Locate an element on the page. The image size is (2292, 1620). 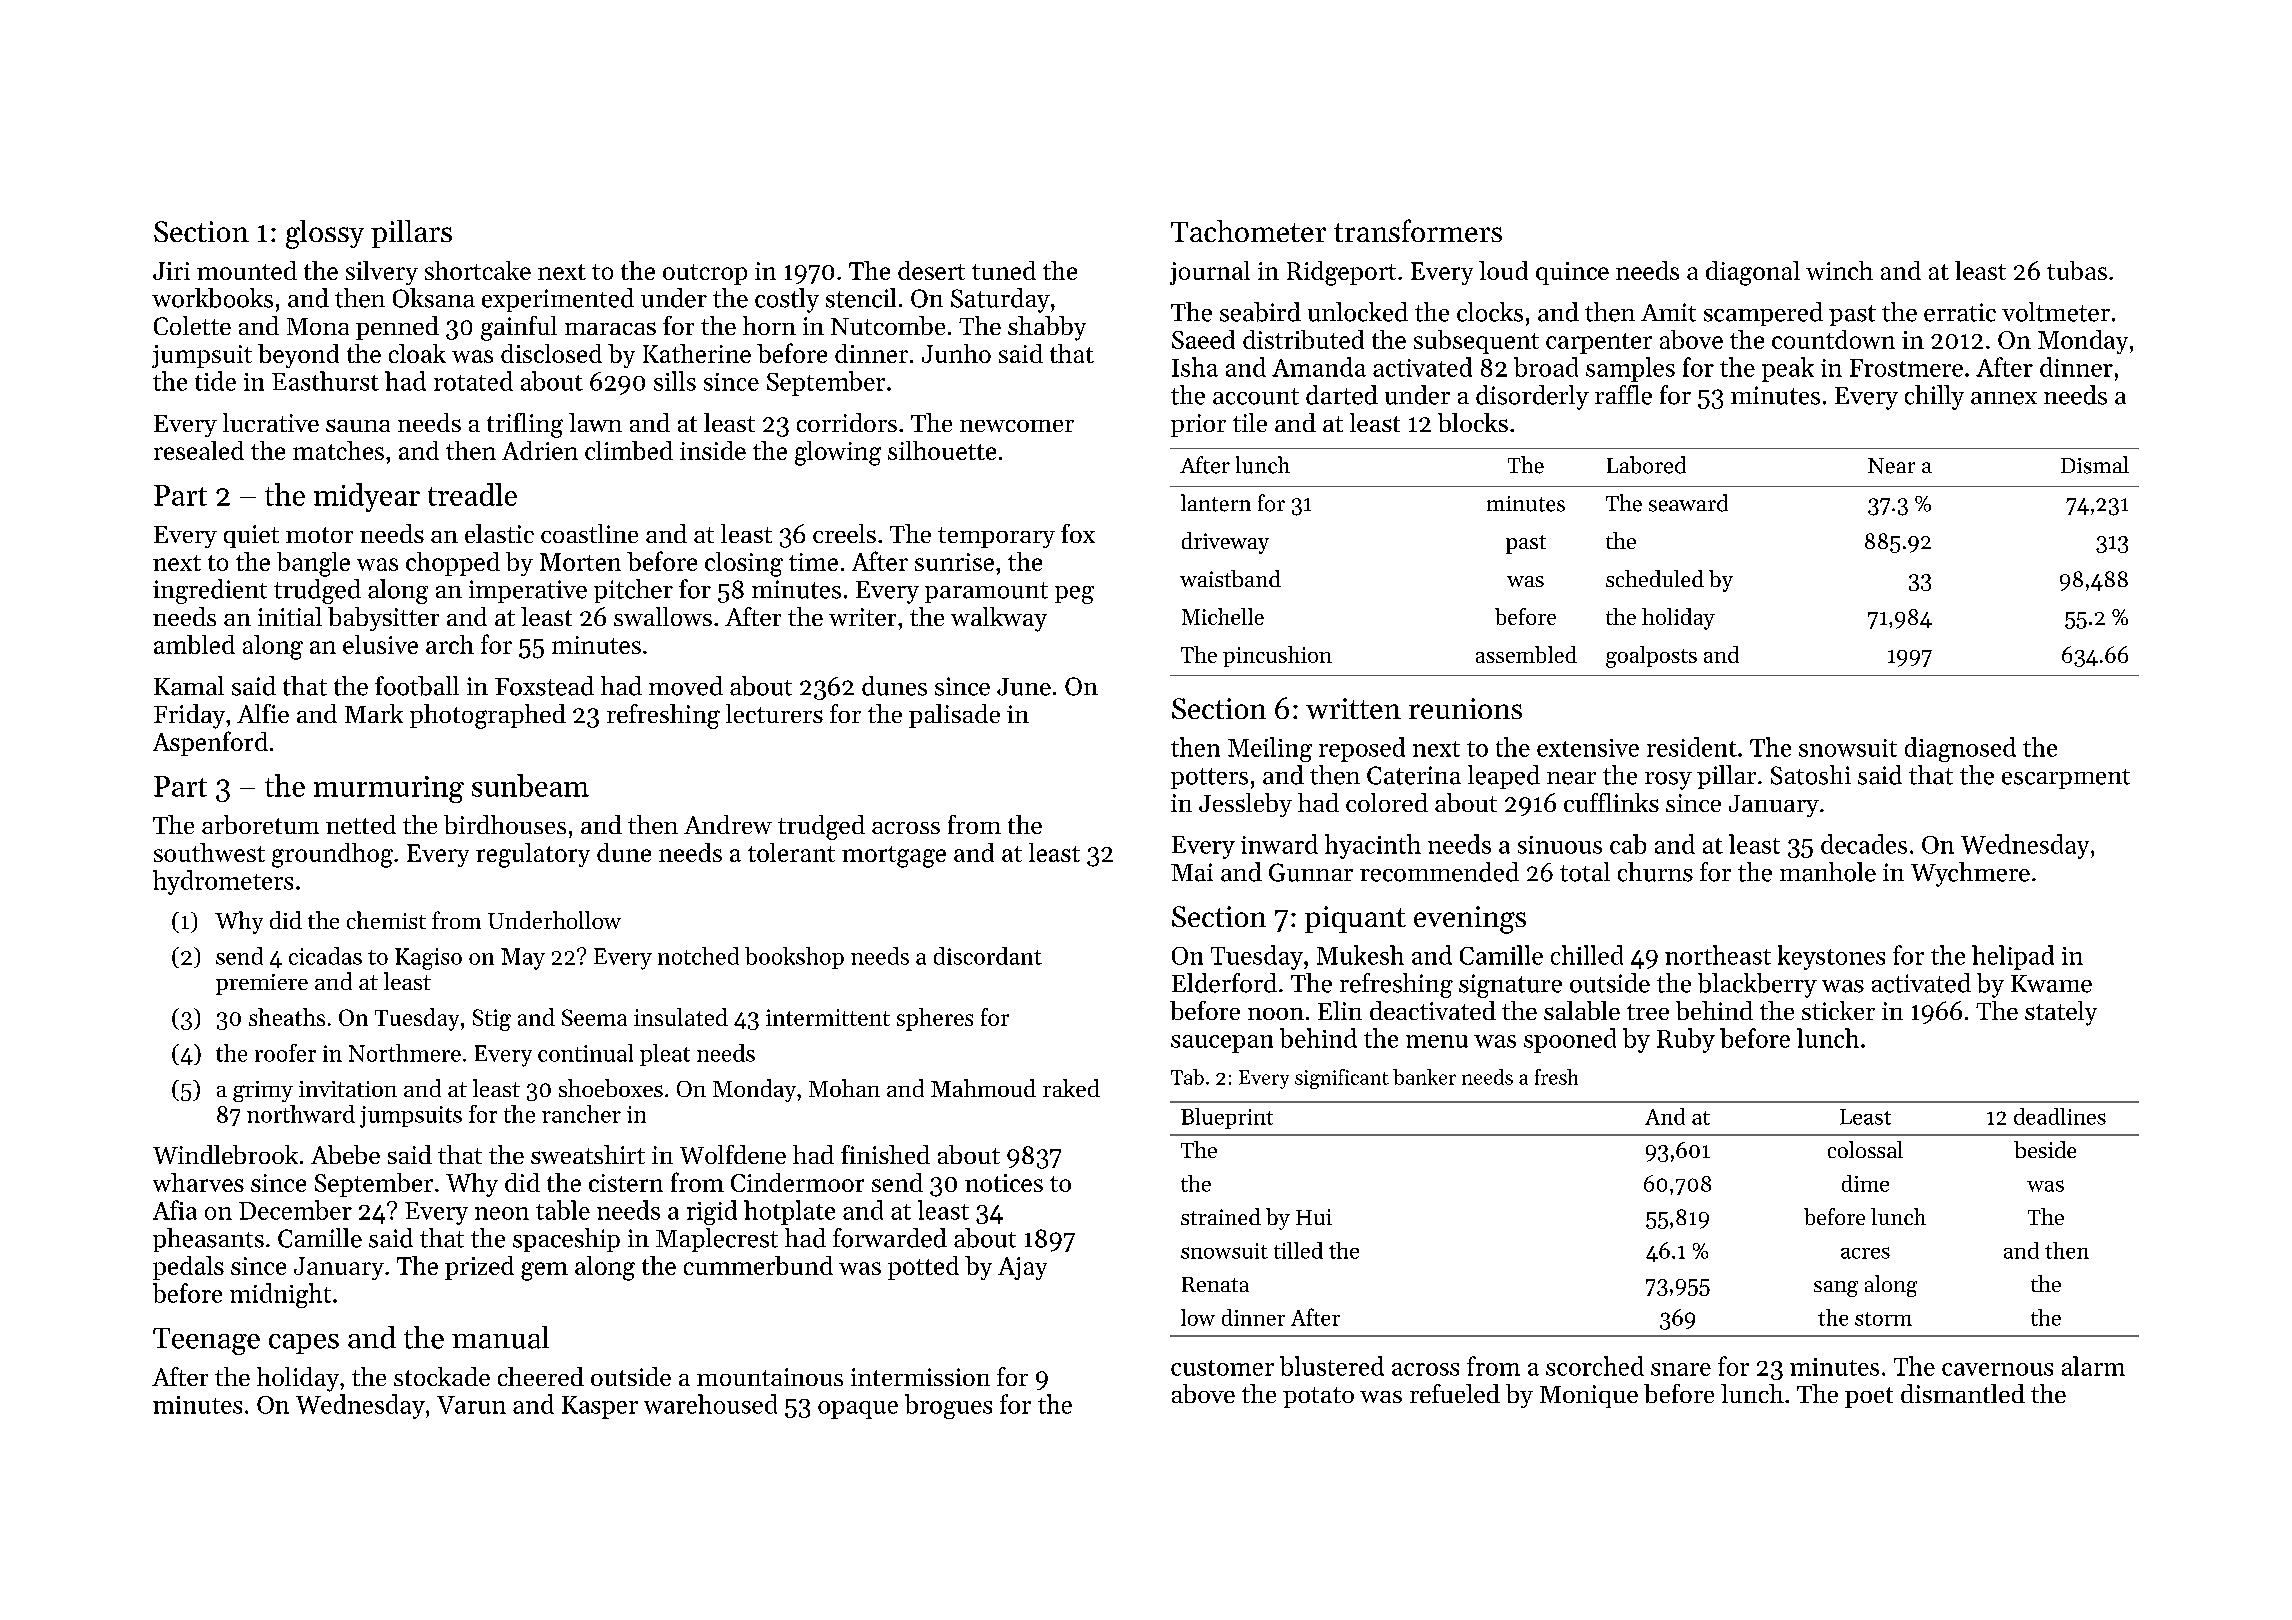
Labored is located at coordinates (1646, 465).
